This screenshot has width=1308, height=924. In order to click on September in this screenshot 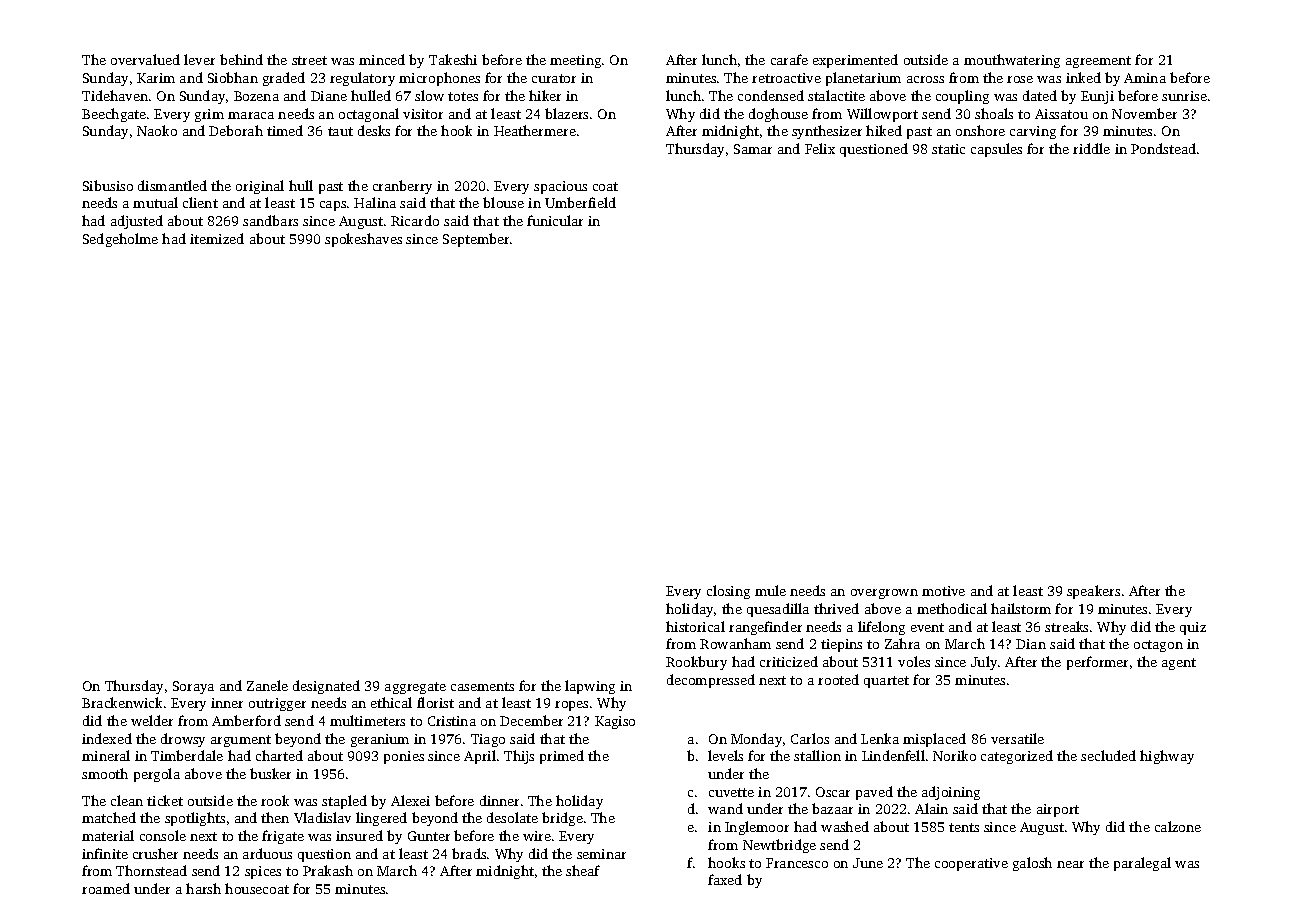, I will do `click(476, 240)`.
